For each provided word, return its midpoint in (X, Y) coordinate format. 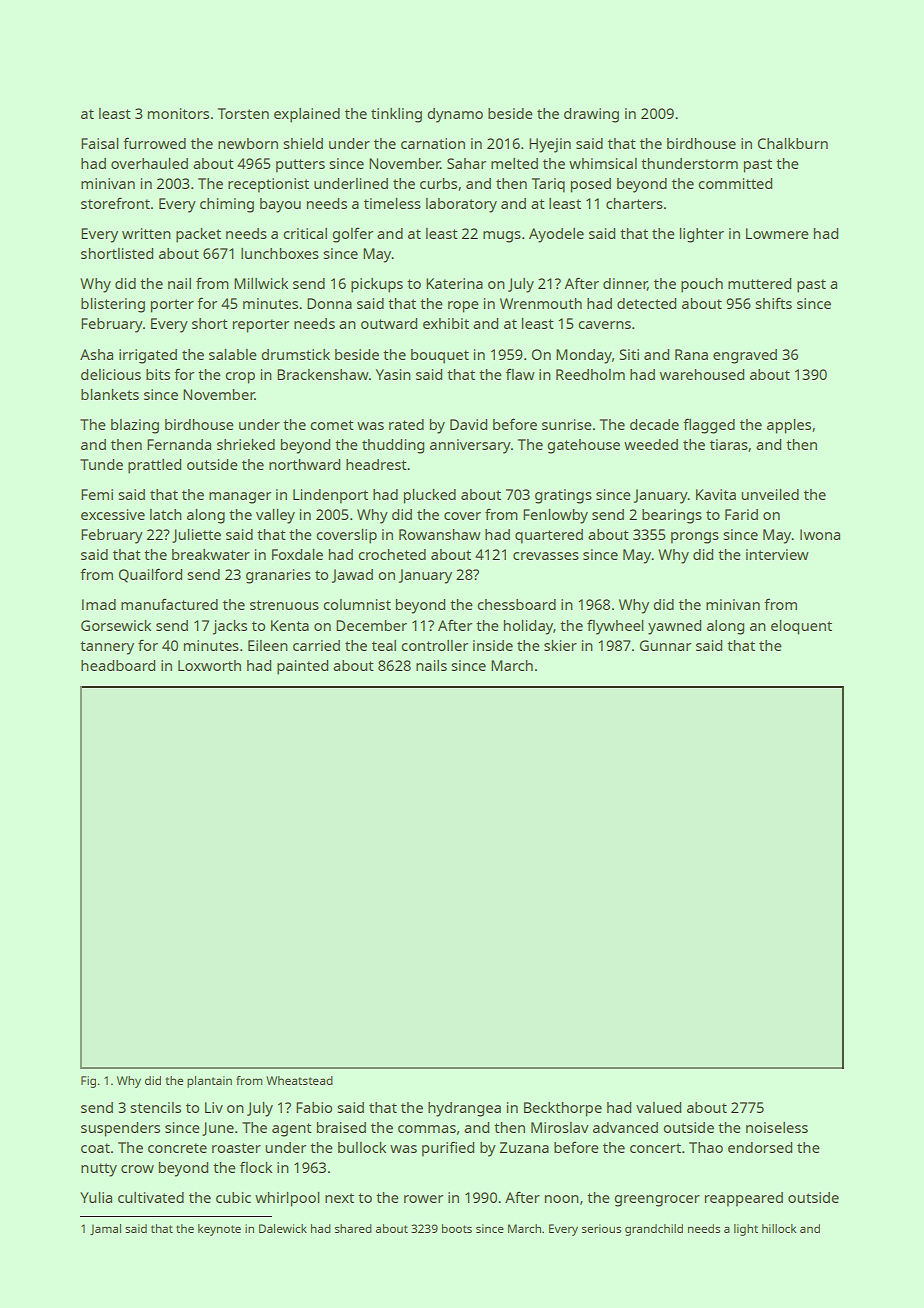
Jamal (105, 1229)
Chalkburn (793, 143)
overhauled (149, 163)
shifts (773, 303)
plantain (209, 1082)
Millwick (261, 283)
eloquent (801, 627)
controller (434, 645)
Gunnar (665, 645)
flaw (520, 374)
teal (384, 645)
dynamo (455, 115)
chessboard (516, 604)
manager (240, 498)
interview (777, 554)
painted (302, 667)
